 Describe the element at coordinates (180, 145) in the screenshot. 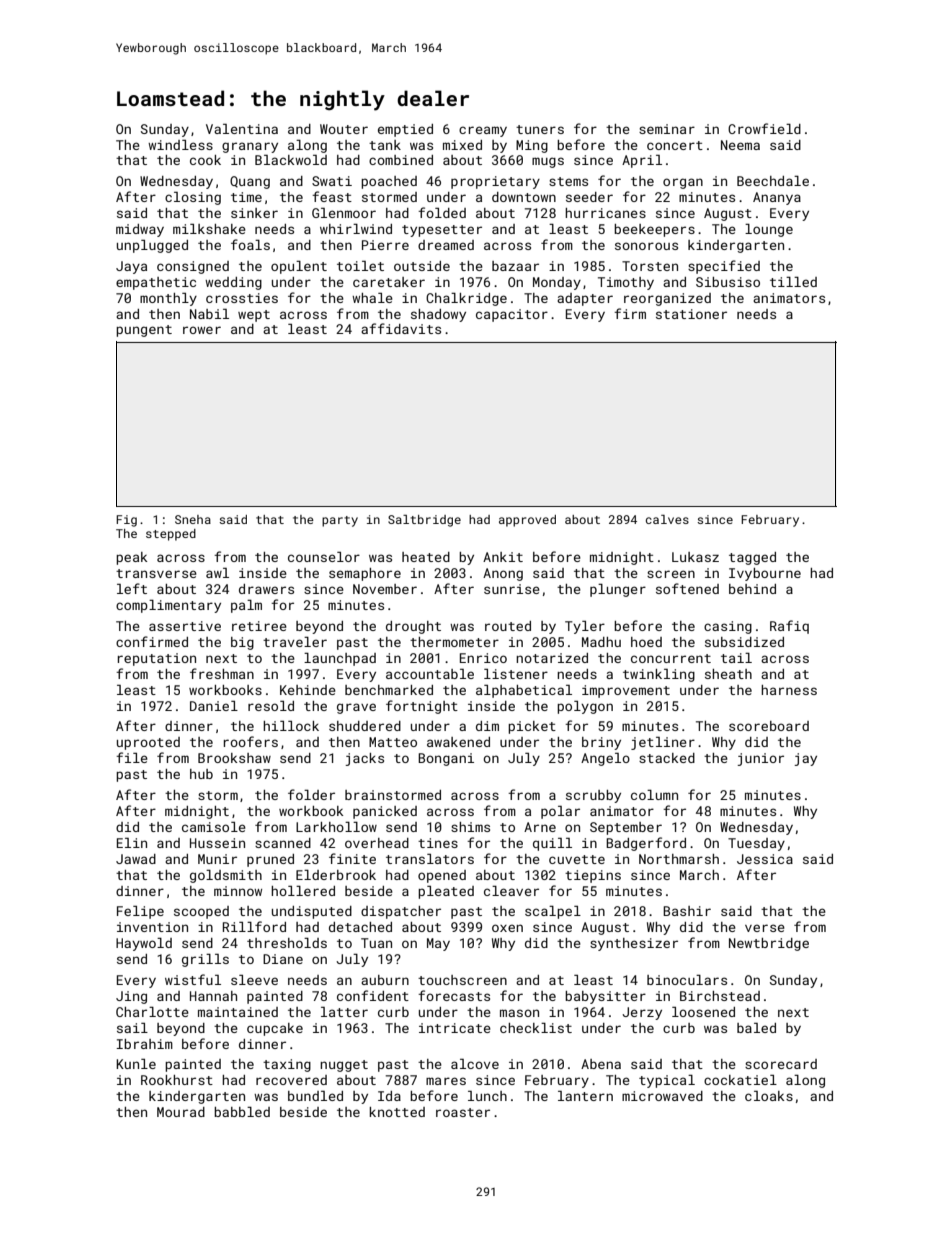

I see `windless` at that location.
